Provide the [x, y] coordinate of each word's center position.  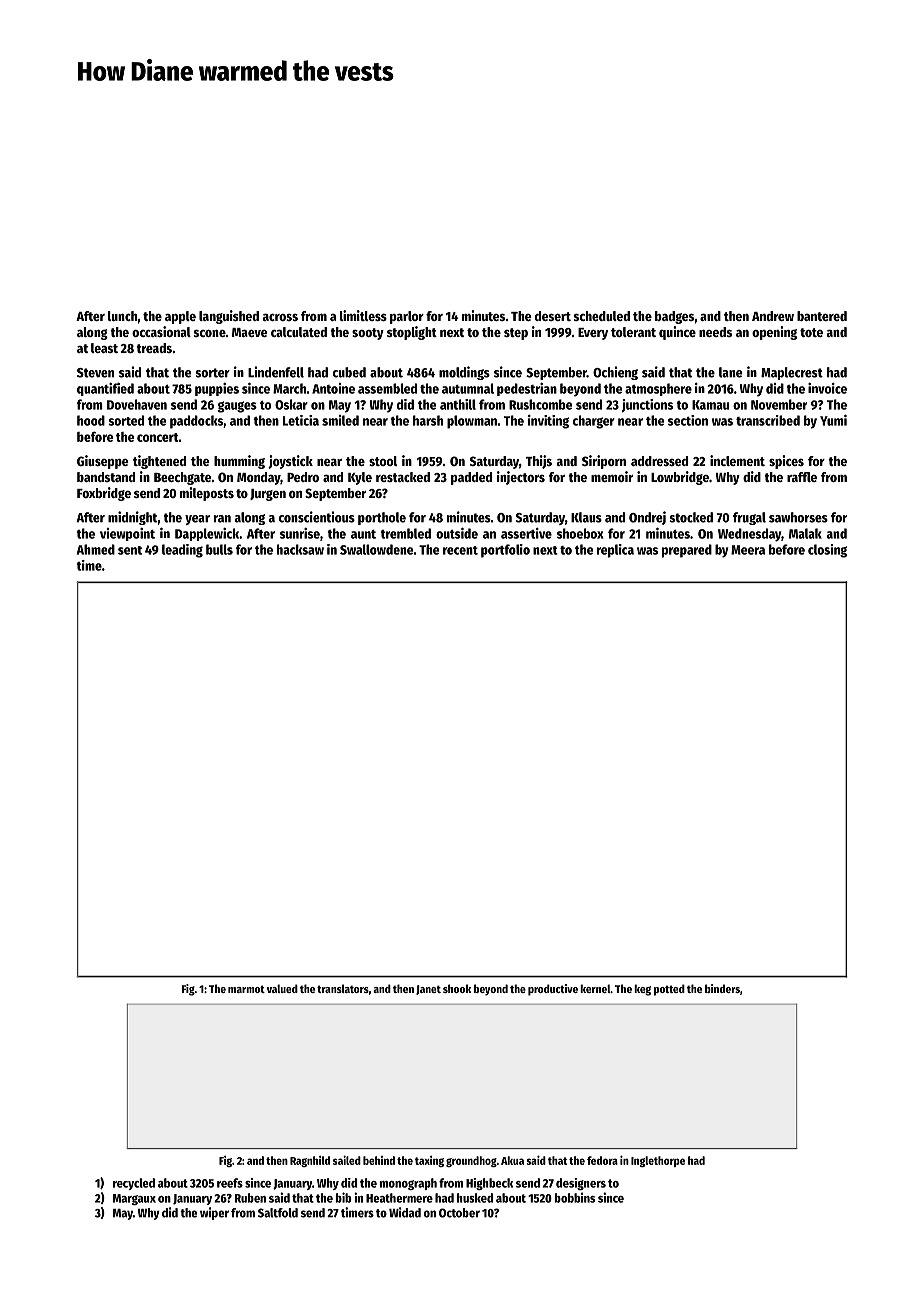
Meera [748, 550]
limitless [363, 315]
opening [774, 333]
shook [457, 988]
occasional [161, 331]
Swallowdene [376, 549]
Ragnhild [310, 1161]
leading [182, 551]
